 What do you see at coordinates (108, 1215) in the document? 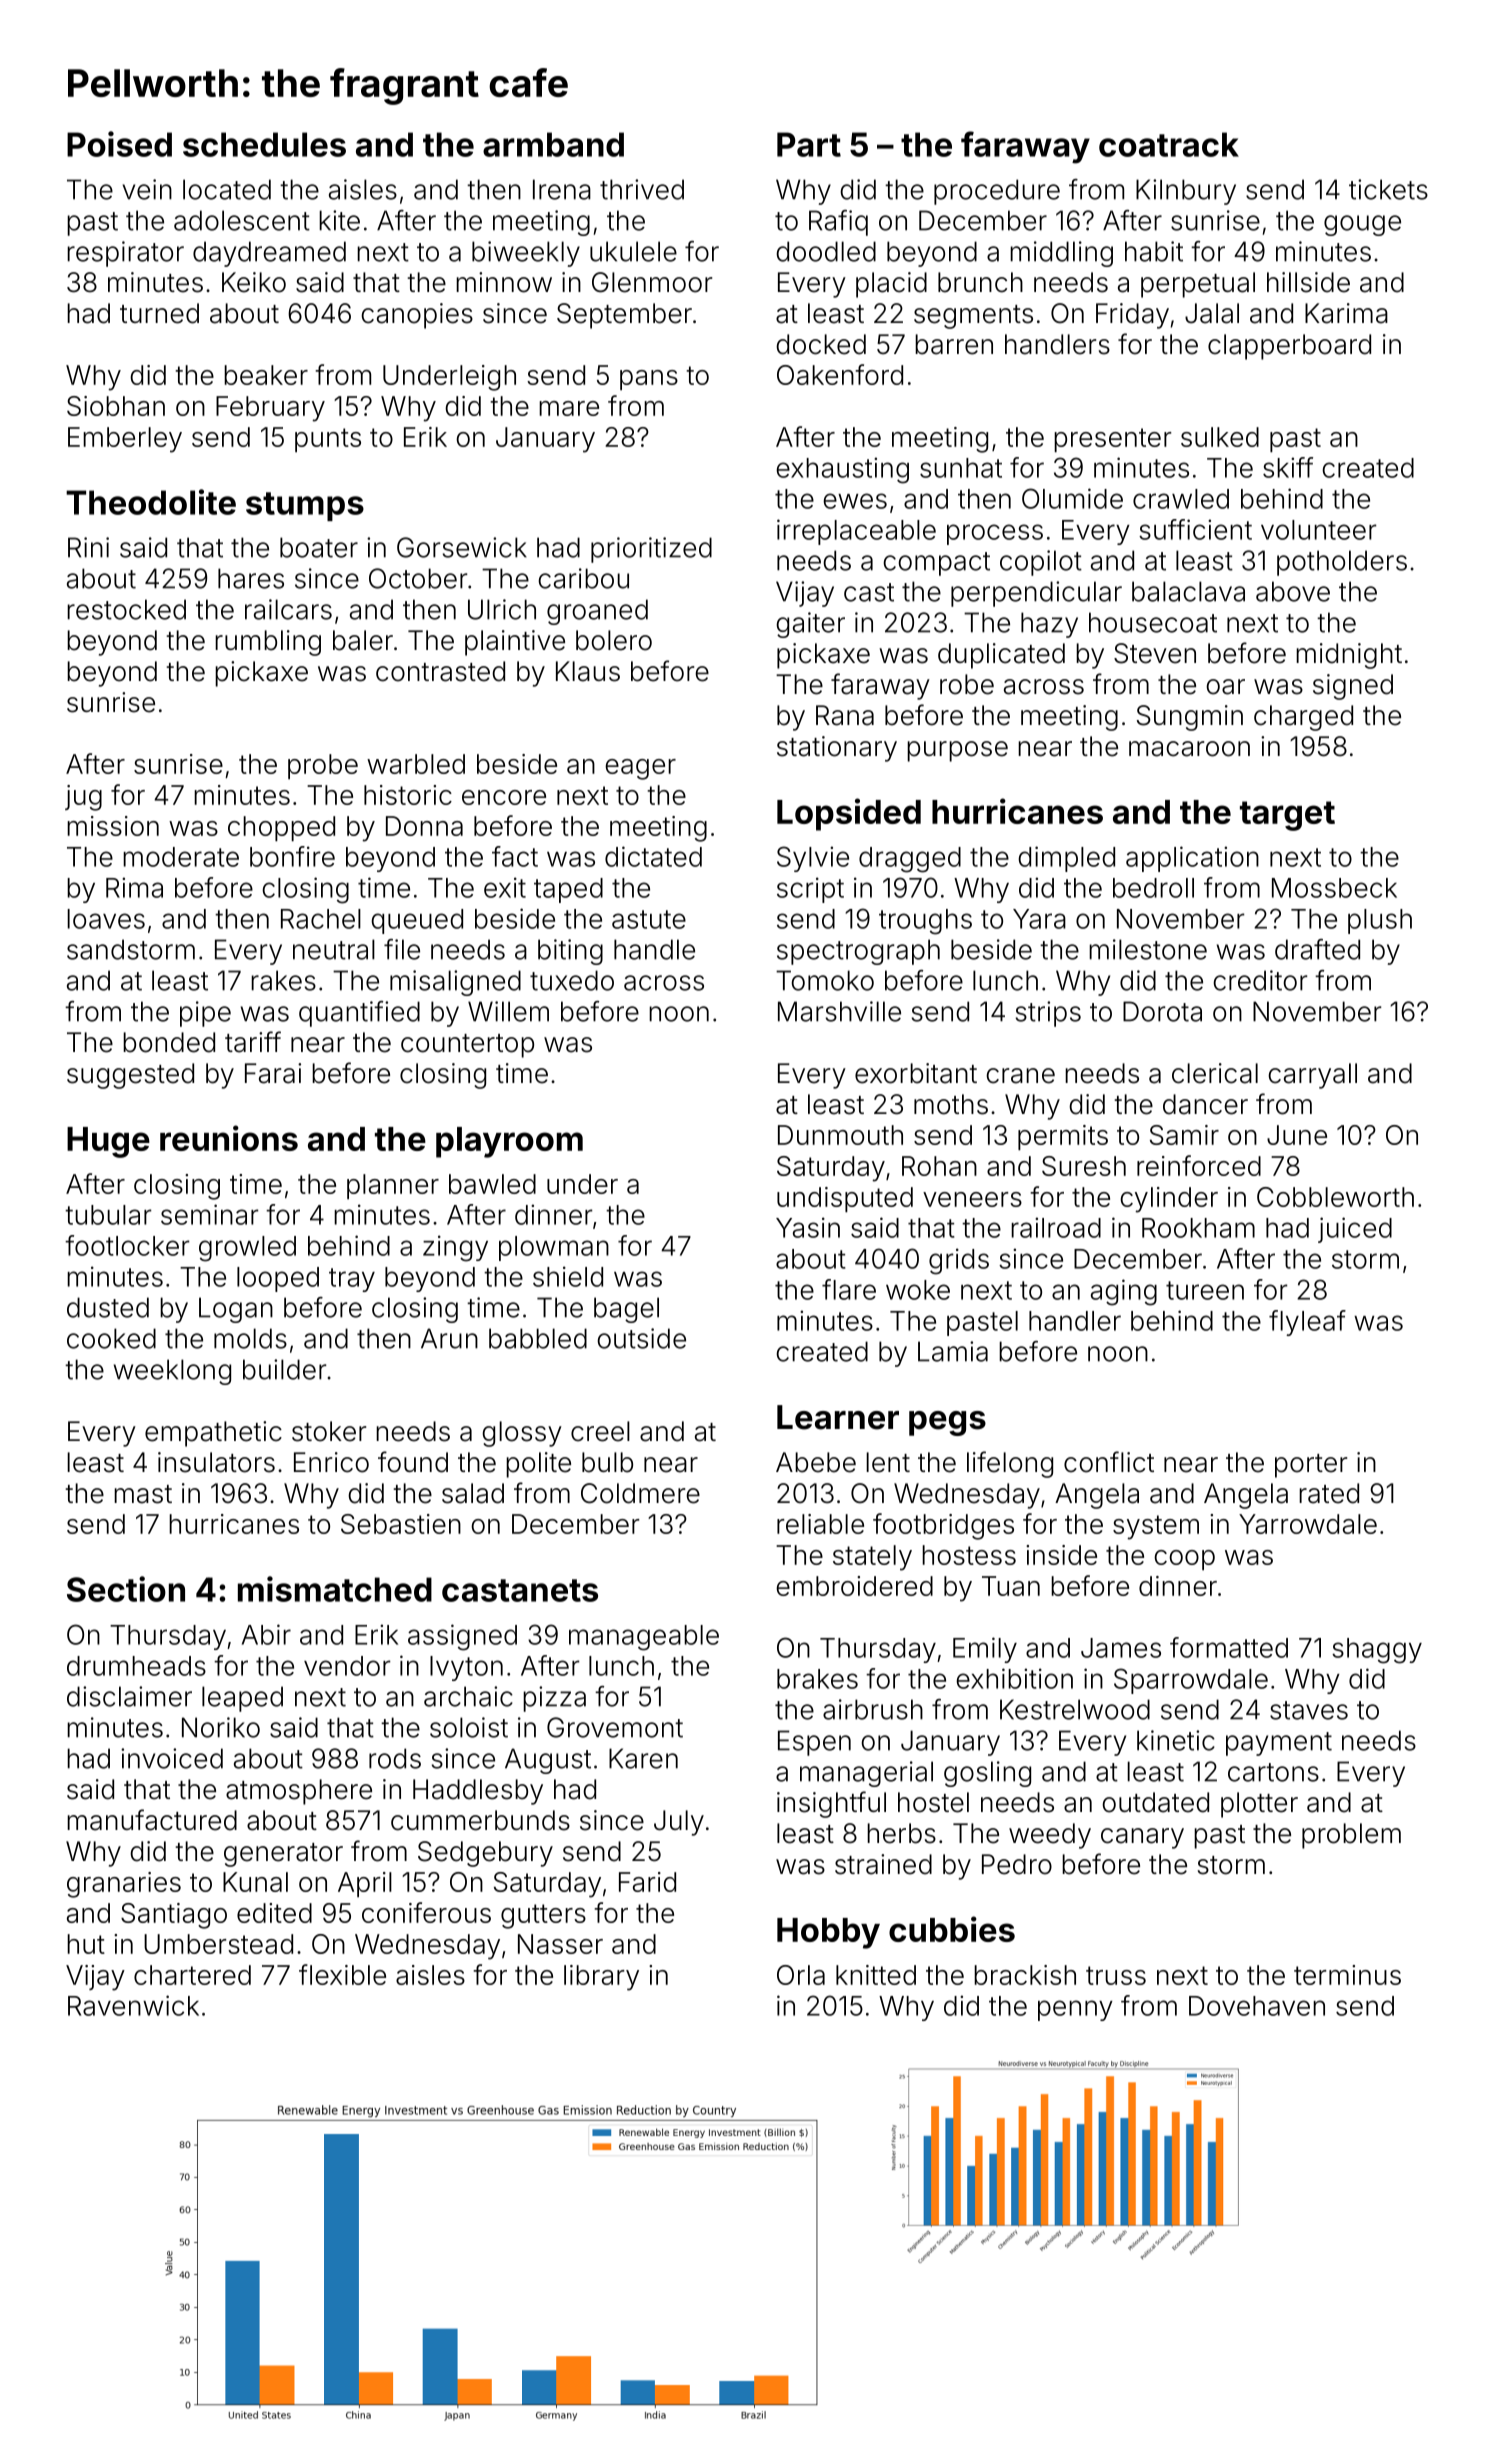
I see `tubular` at bounding box center [108, 1215].
